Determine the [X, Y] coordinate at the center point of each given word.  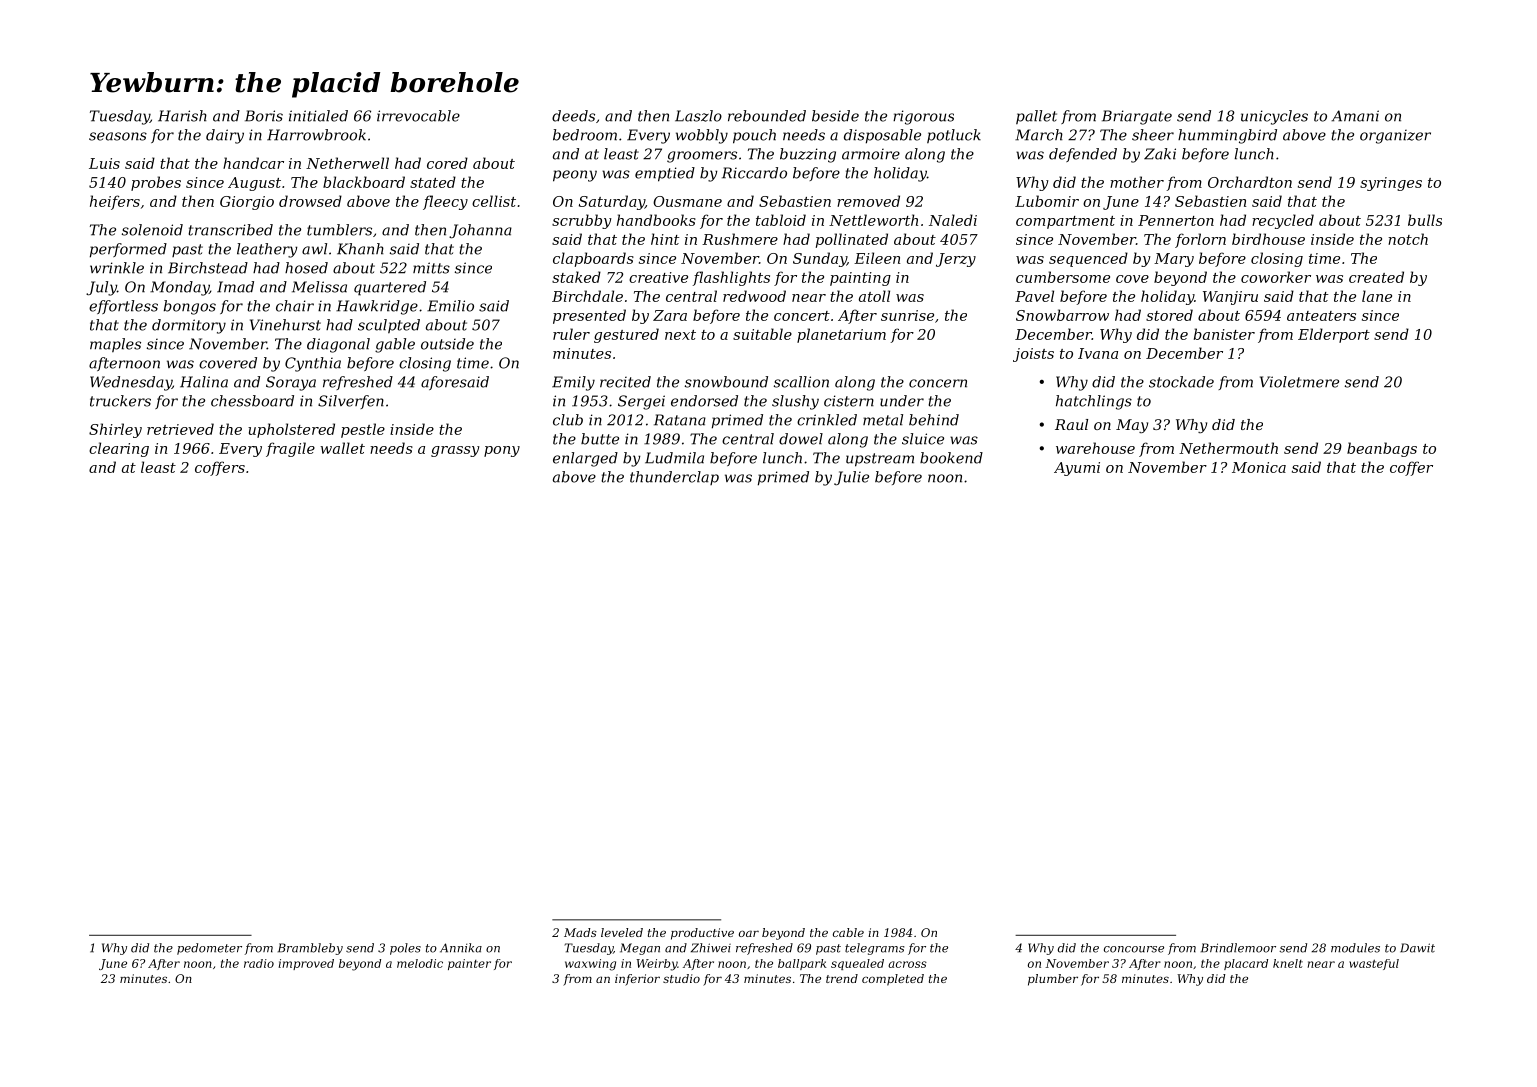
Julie [851, 478]
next [680, 335]
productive [702, 934]
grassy [455, 451]
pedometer [209, 949]
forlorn [1200, 240]
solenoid [152, 230]
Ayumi [1077, 469]
